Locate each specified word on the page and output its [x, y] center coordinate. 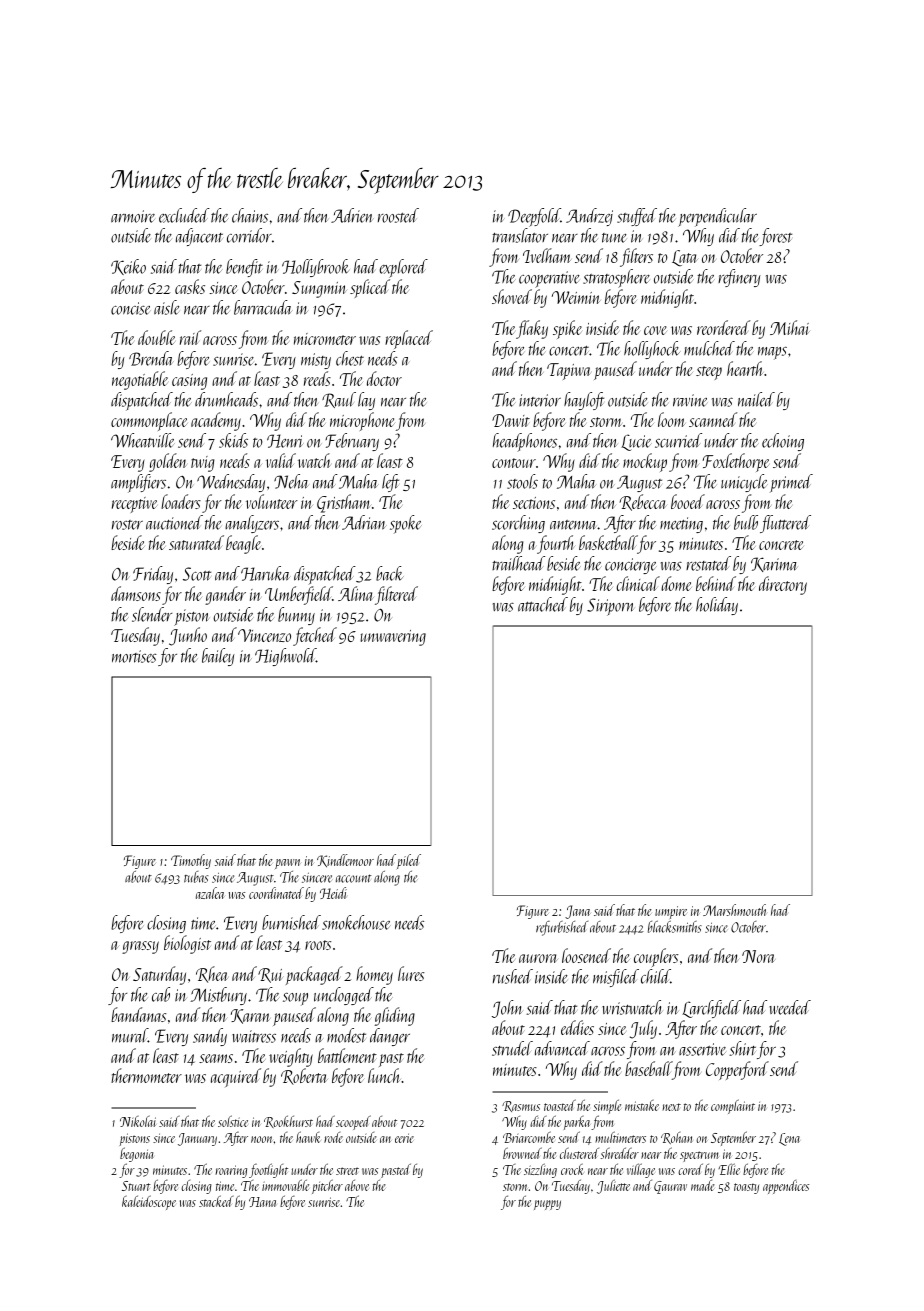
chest [350, 358]
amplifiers [138, 483]
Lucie [636, 442]
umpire [671, 912]
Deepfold [534, 217]
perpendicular [717, 217]
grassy [140, 947]
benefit [244, 268]
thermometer [146, 1075]
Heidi [333, 893]
